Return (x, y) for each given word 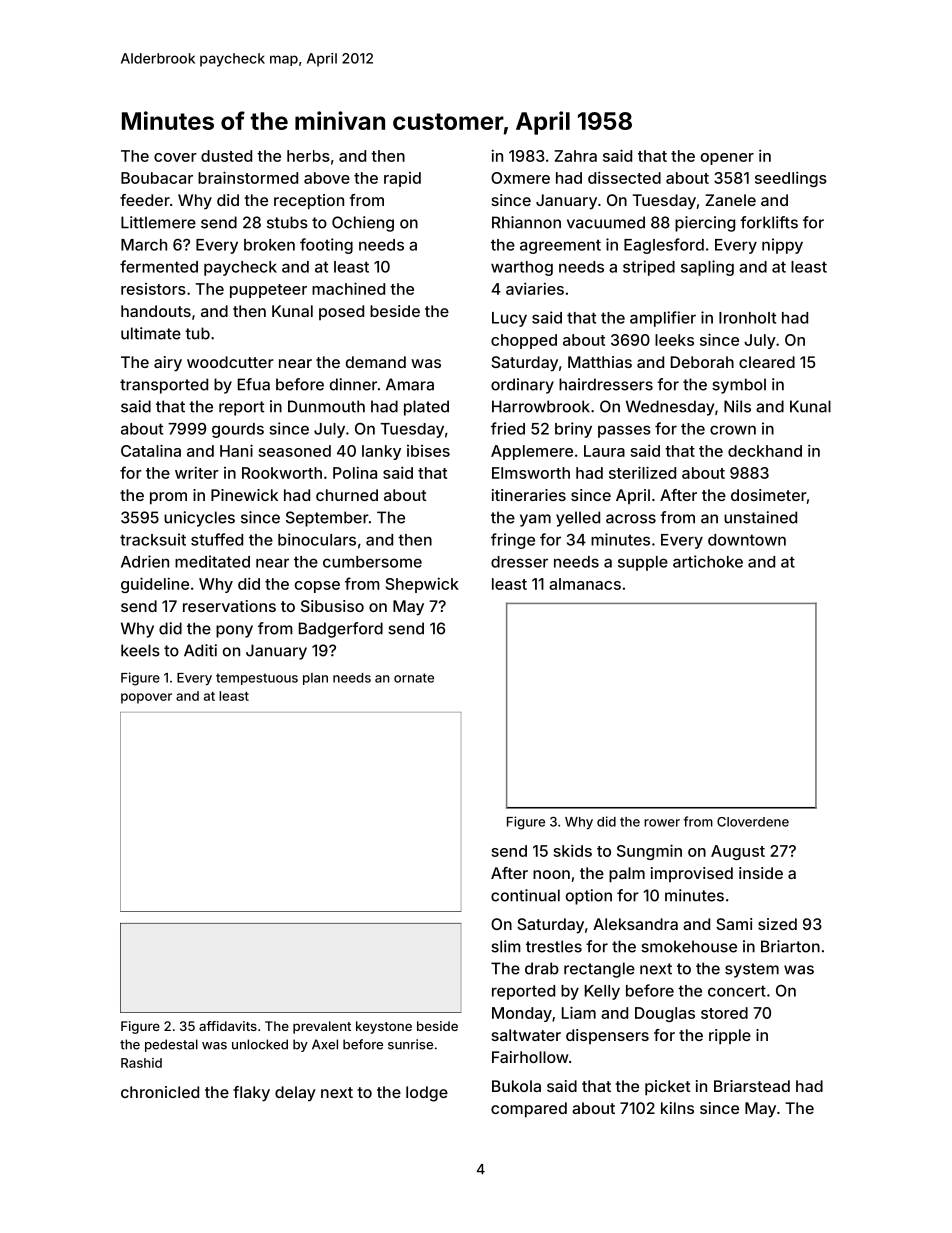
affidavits (228, 1026)
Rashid (141, 1063)
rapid (402, 179)
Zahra (575, 156)
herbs (308, 156)
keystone (384, 1027)
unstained (760, 517)
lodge (427, 1094)
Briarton (790, 946)
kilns (677, 1108)
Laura (604, 451)
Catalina (151, 450)
